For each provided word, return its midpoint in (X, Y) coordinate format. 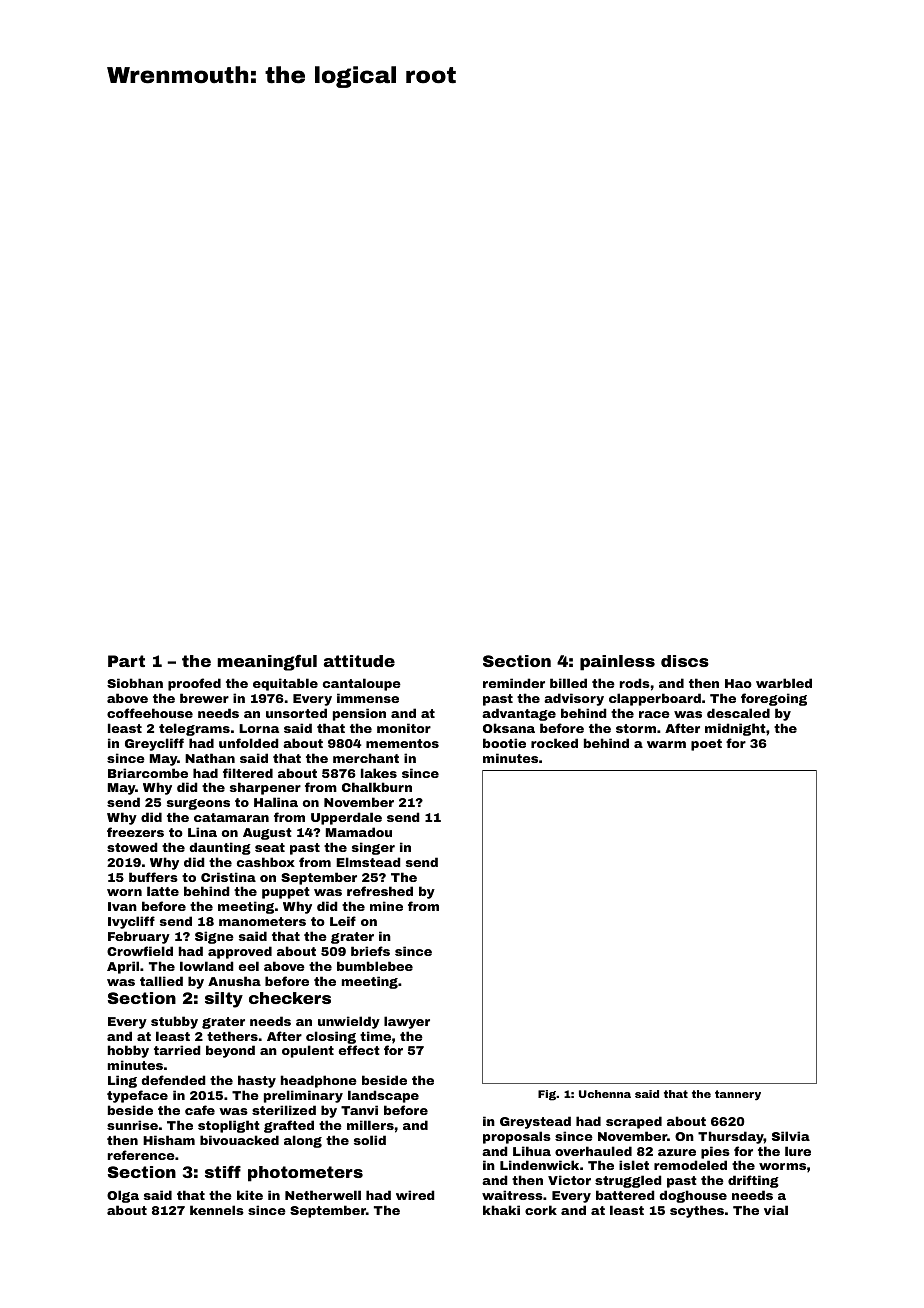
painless (617, 663)
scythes (697, 1211)
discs (685, 661)
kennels (217, 1210)
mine (386, 906)
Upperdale (346, 818)
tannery (738, 1095)
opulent (308, 1051)
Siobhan (135, 683)
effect (359, 1050)
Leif (343, 921)
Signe (214, 937)
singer (373, 848)
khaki (501, 1210)
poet (706, 745)
